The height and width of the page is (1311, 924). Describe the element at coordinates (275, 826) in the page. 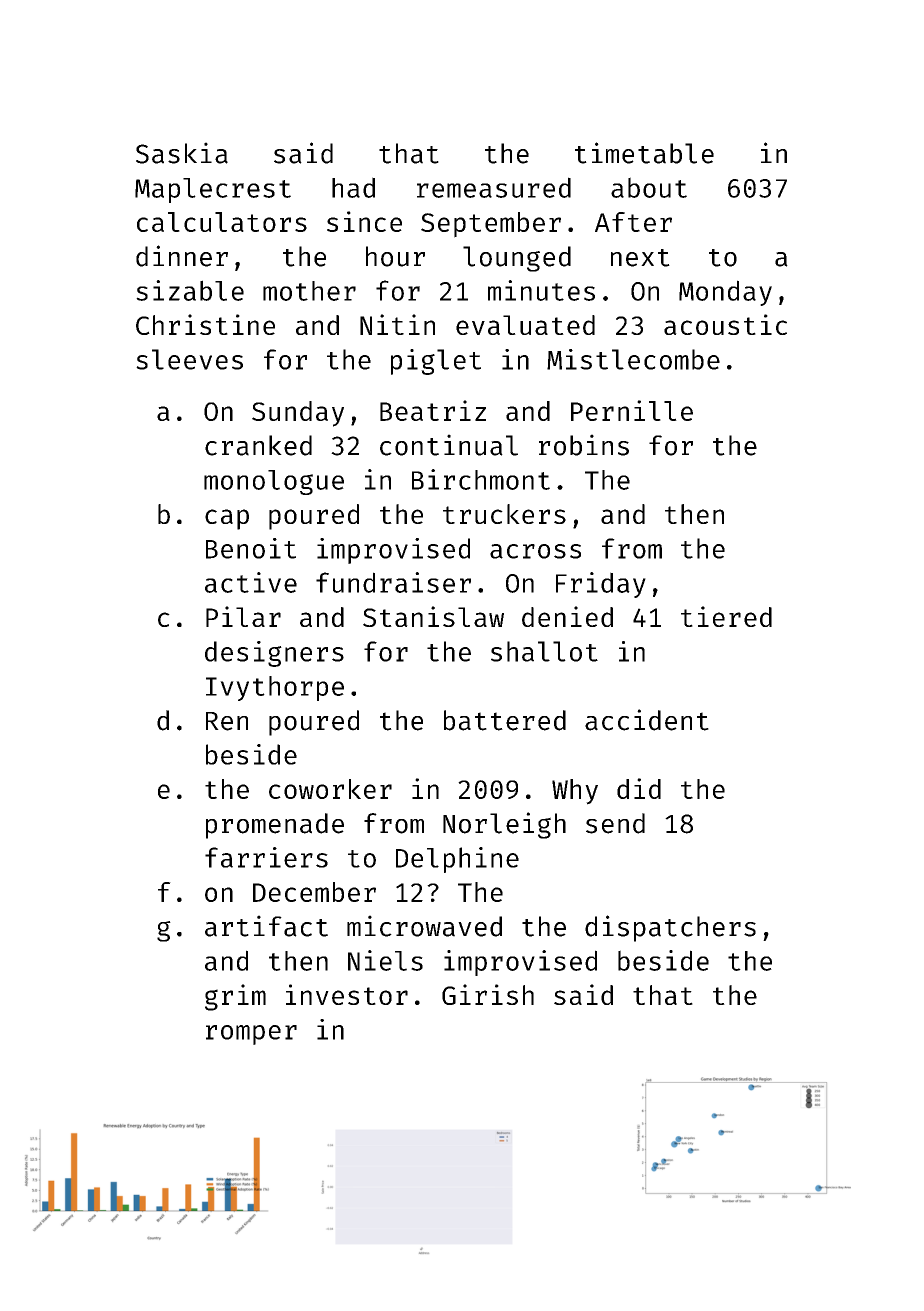

I see `promenade` at that location.
